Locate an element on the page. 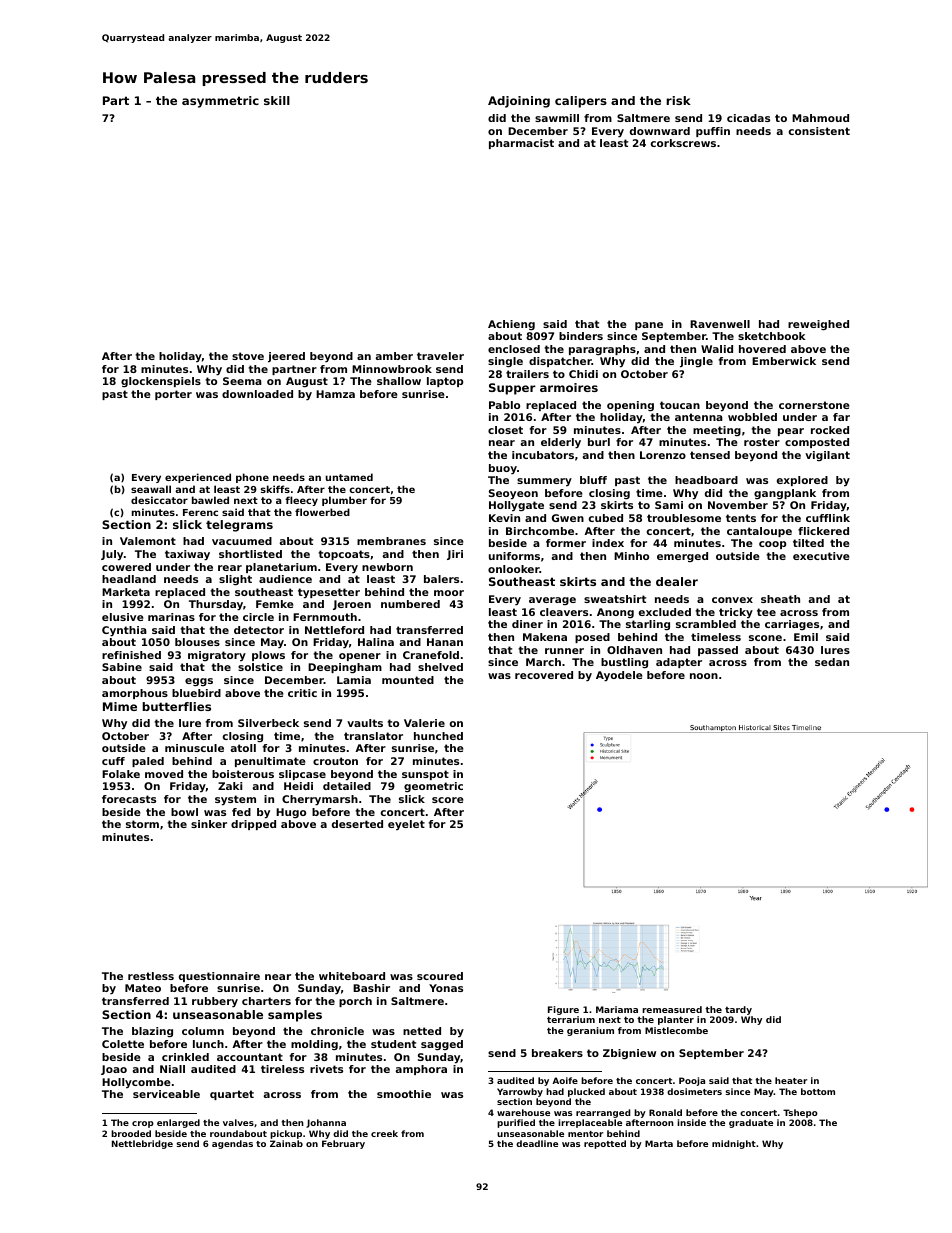 The width and height of the image is (952, 1233). armoires is located at coordinates (569, 387).
